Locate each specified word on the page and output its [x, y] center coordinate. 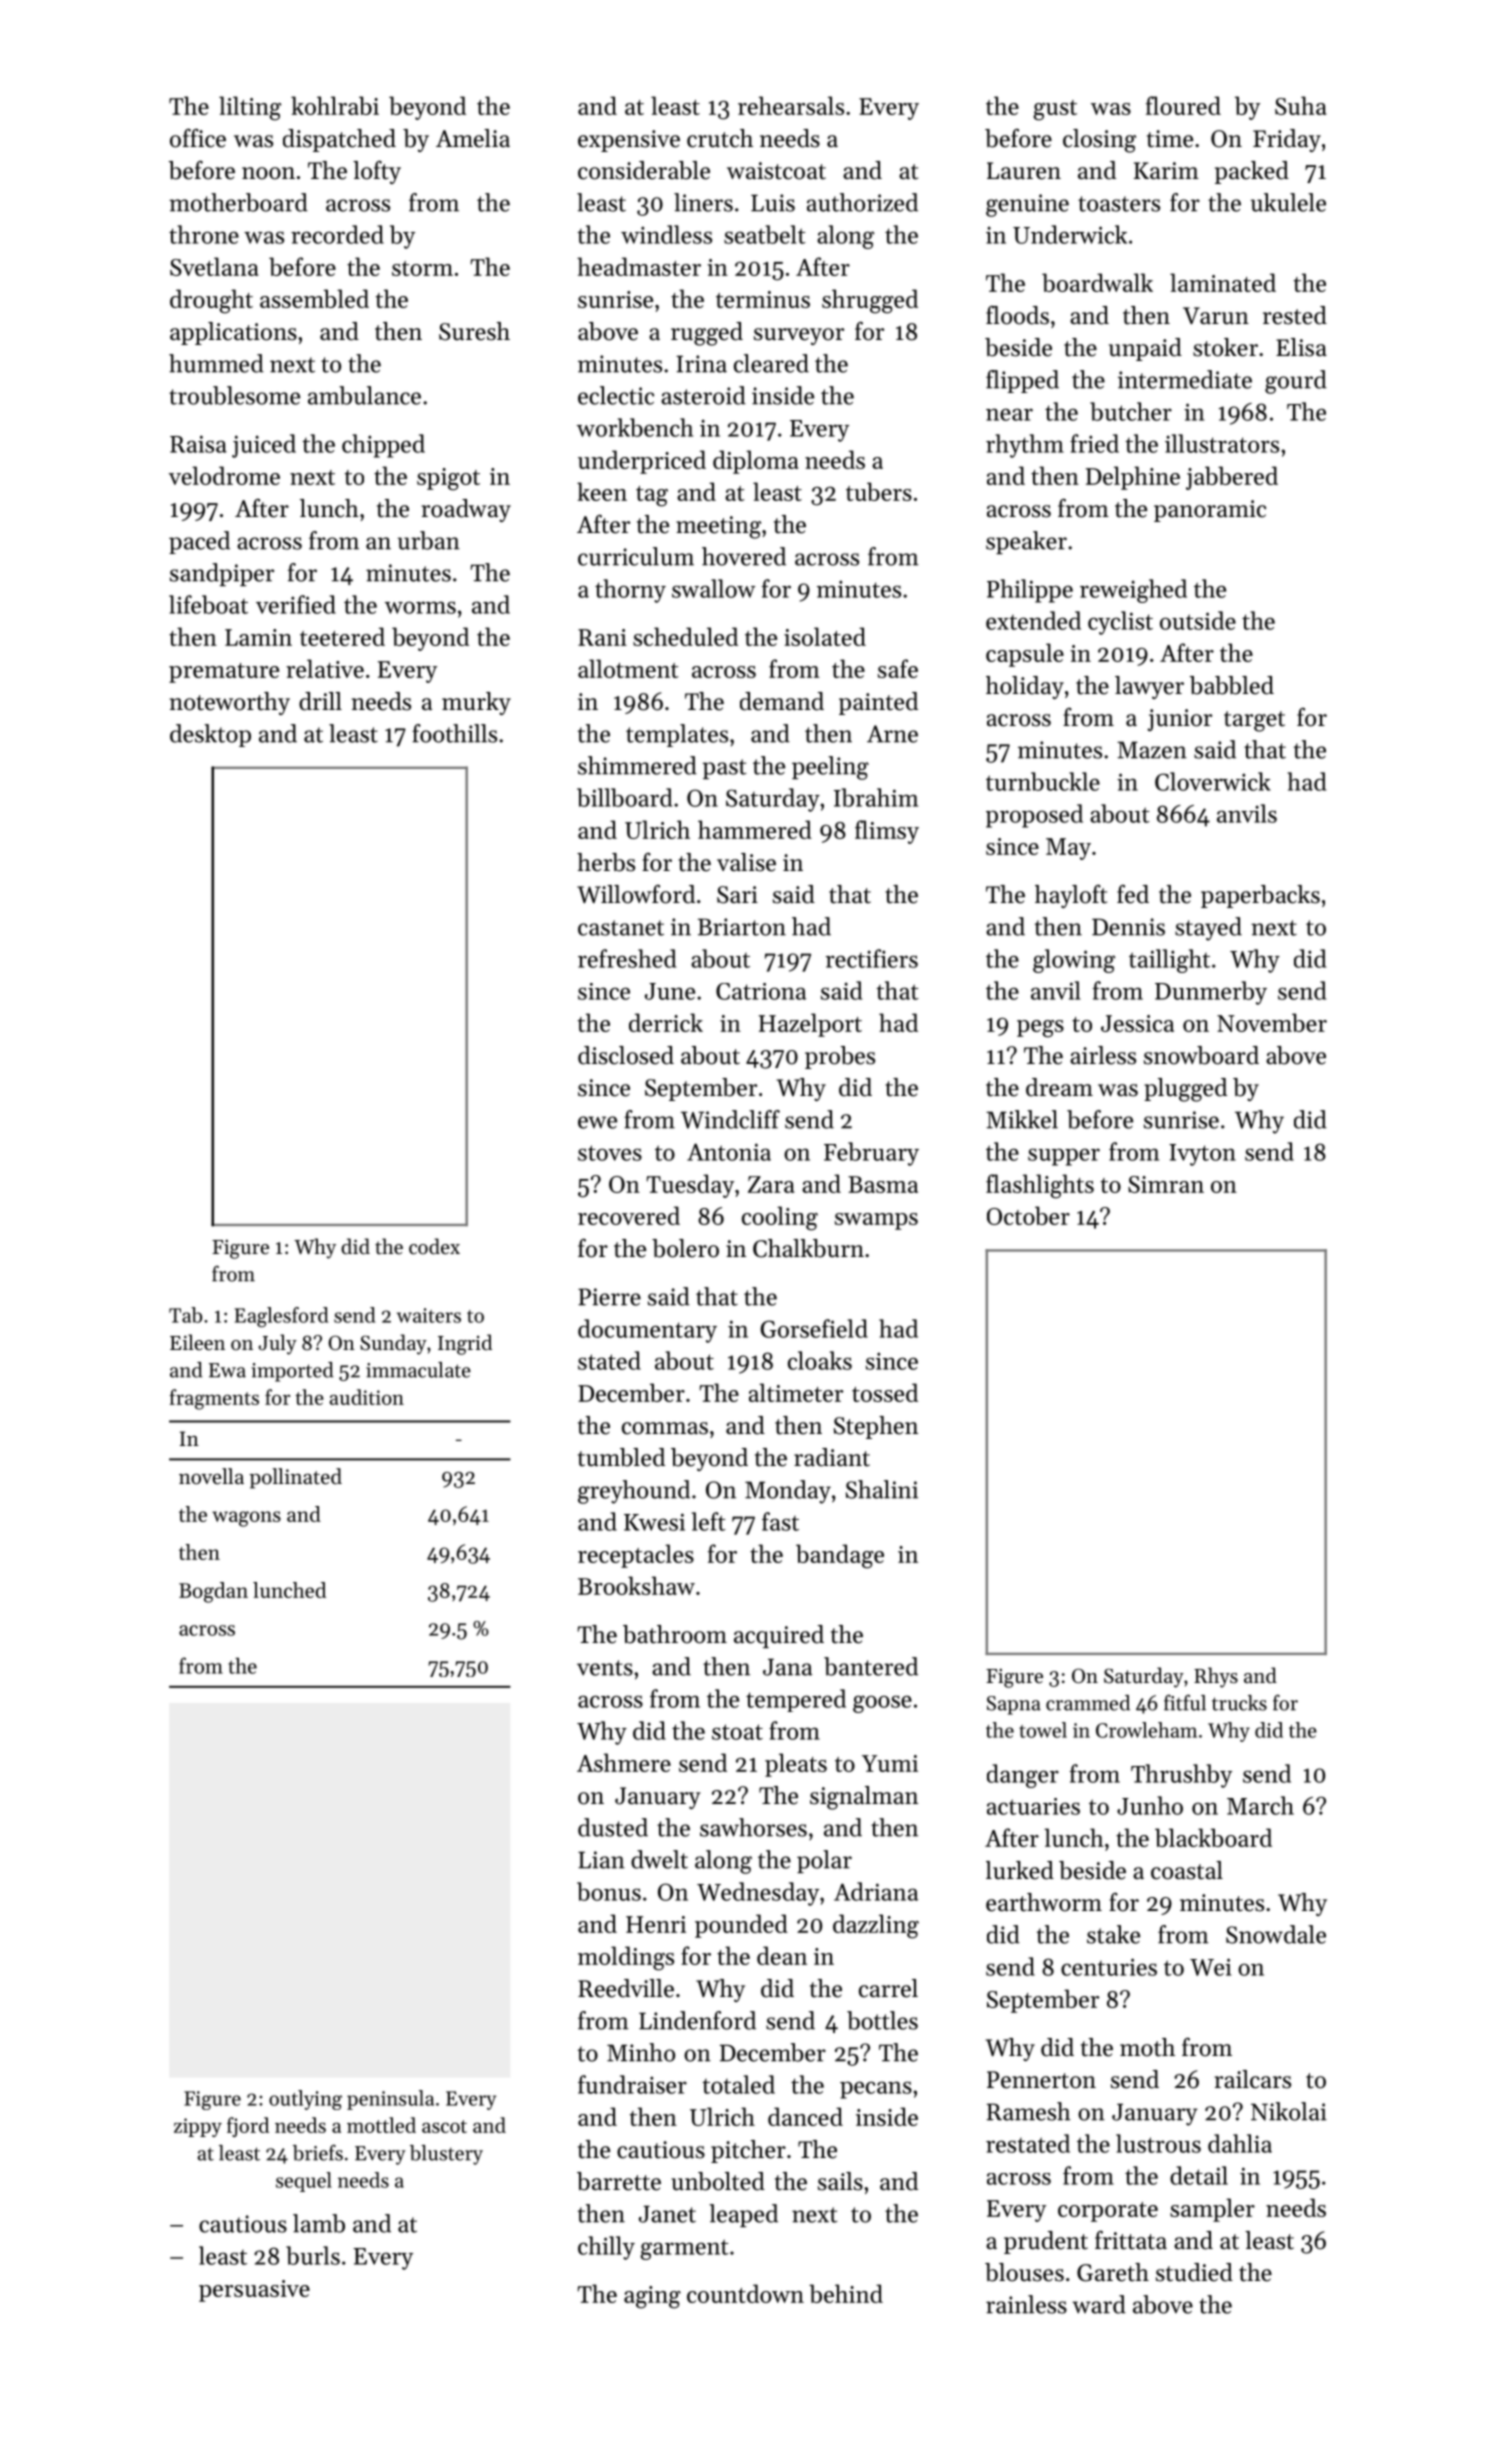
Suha [1300, 105]
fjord [248, 2127]
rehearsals [791, 105]
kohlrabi [335, 105]
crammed [1088, 1703]
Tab [185, 1315]
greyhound [634, 1492]
